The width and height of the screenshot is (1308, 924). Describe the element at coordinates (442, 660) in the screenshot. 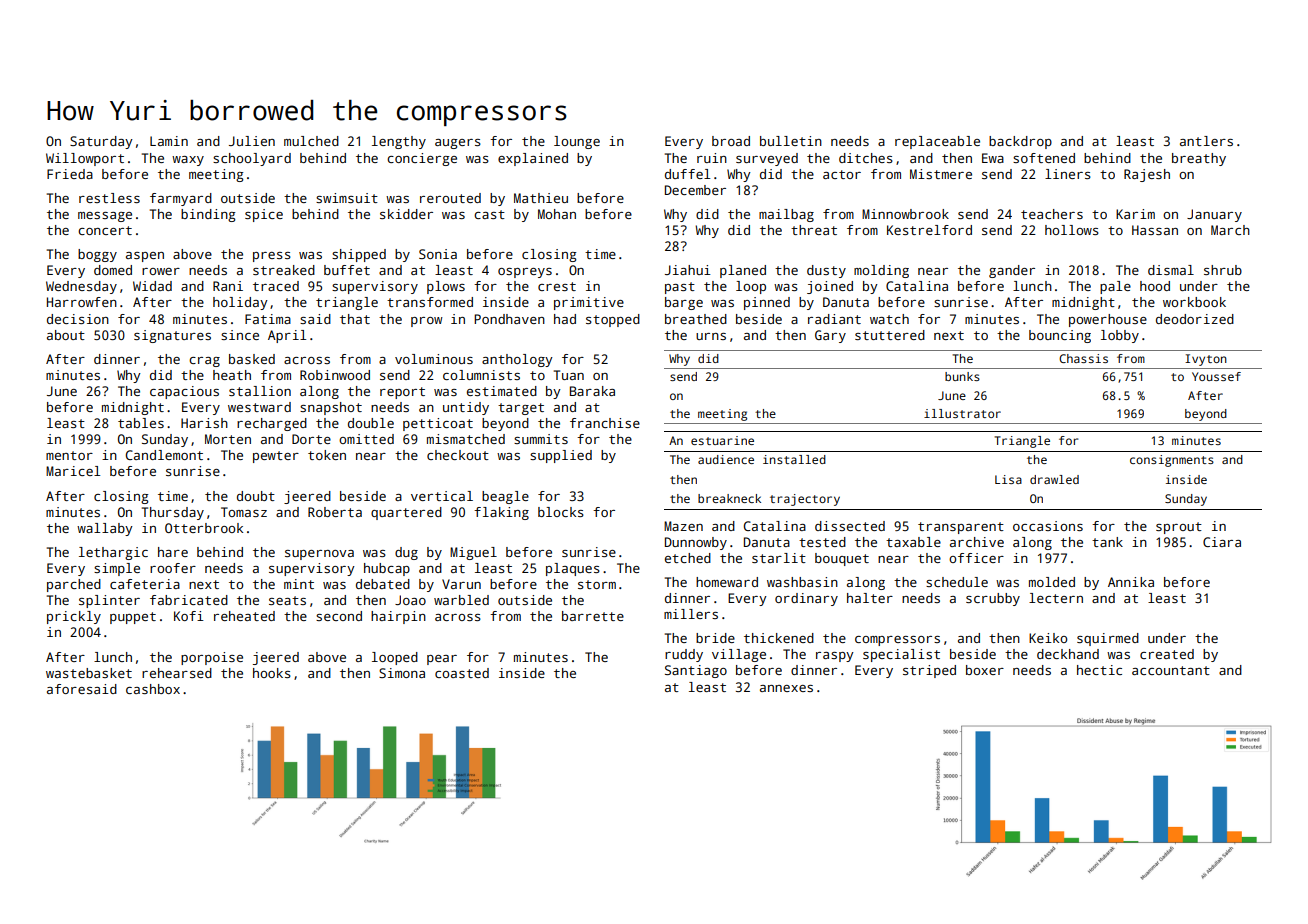

I see `pear` at that location.
